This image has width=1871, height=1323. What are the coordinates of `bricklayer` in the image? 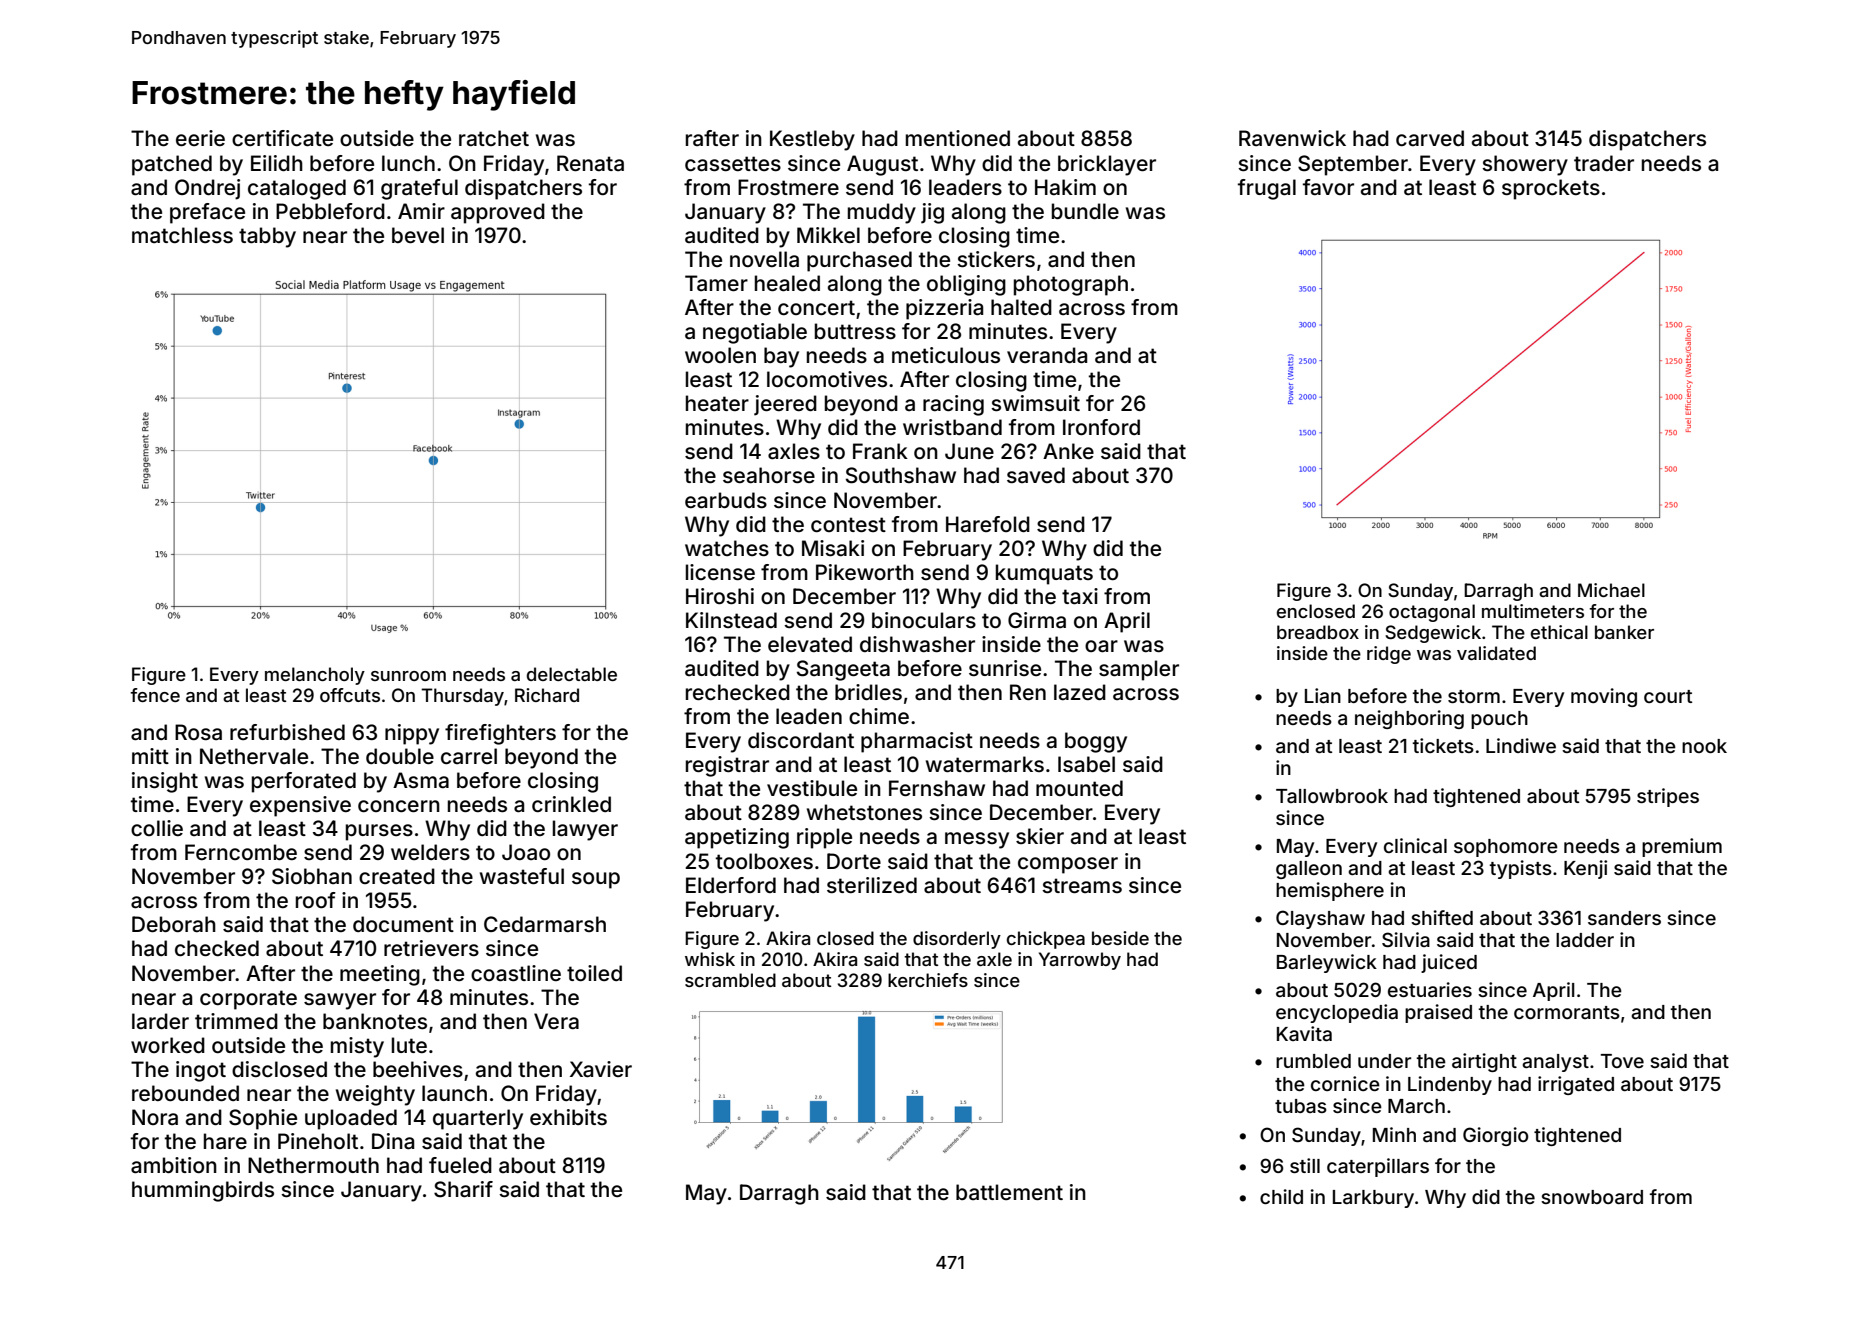 It's located at (1107, 165).
